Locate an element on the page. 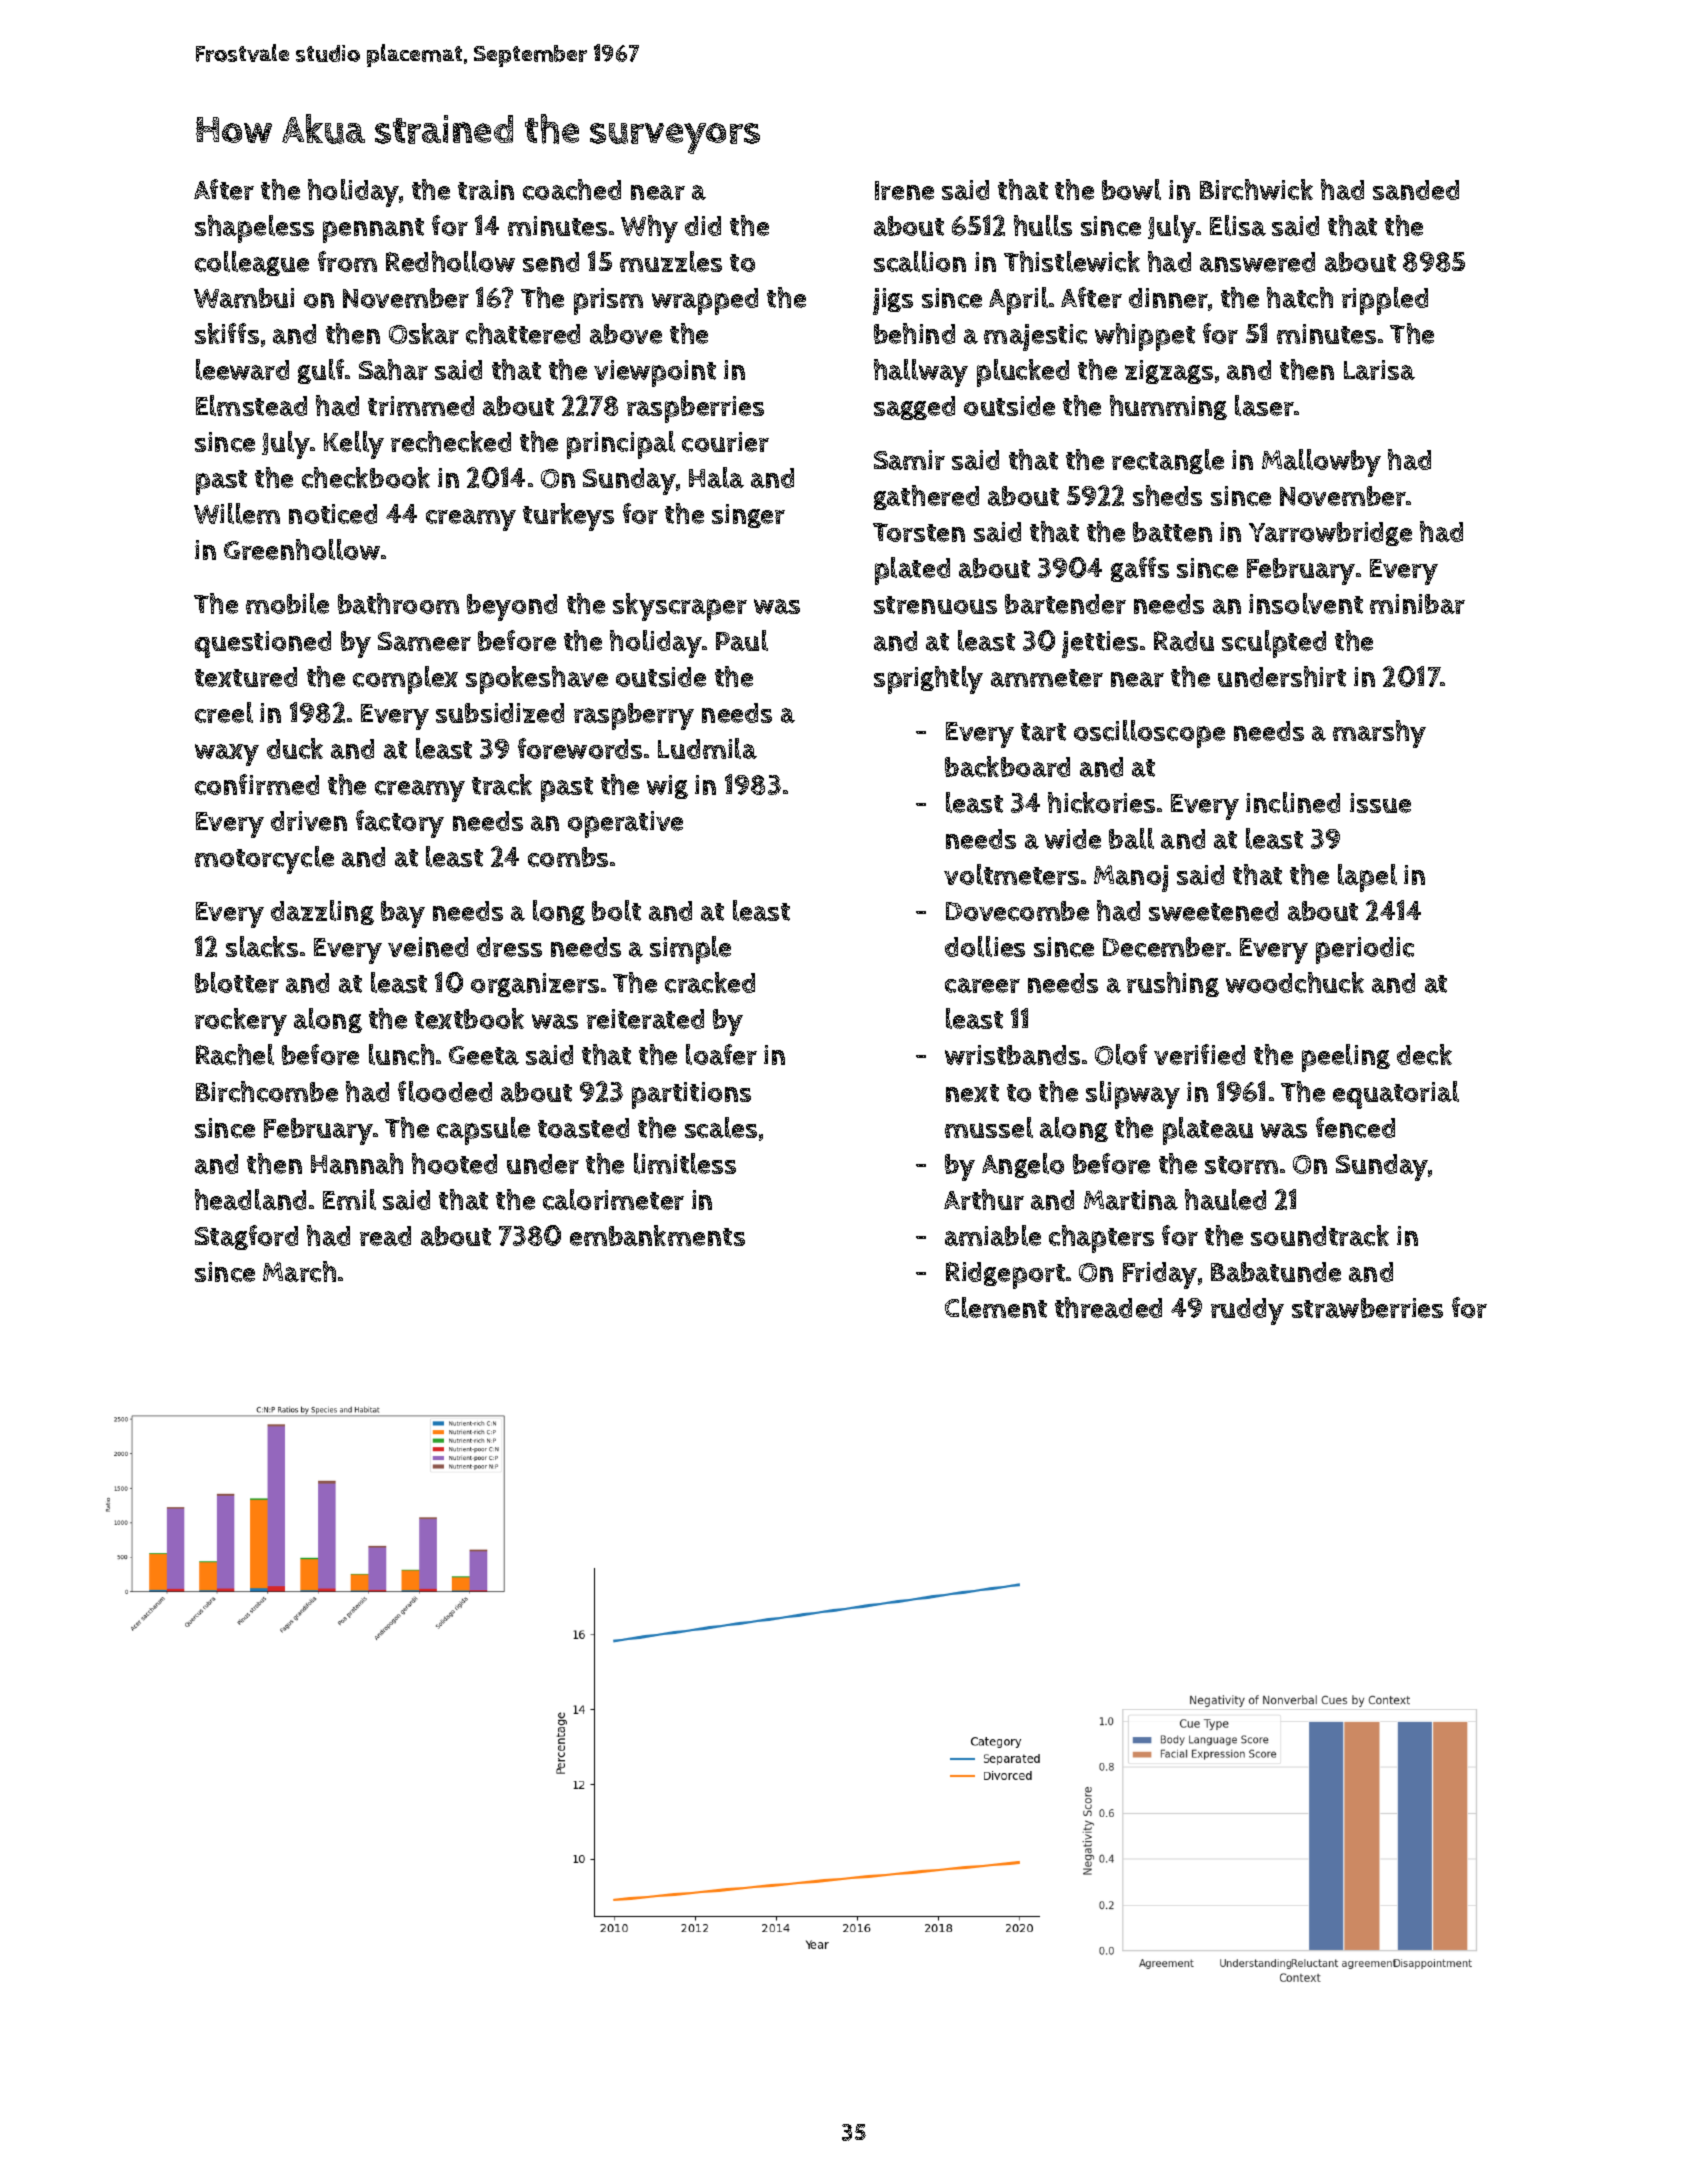 The height and width of the document is (2178, 1683). Clement is located at coordinates (996, 1307).
